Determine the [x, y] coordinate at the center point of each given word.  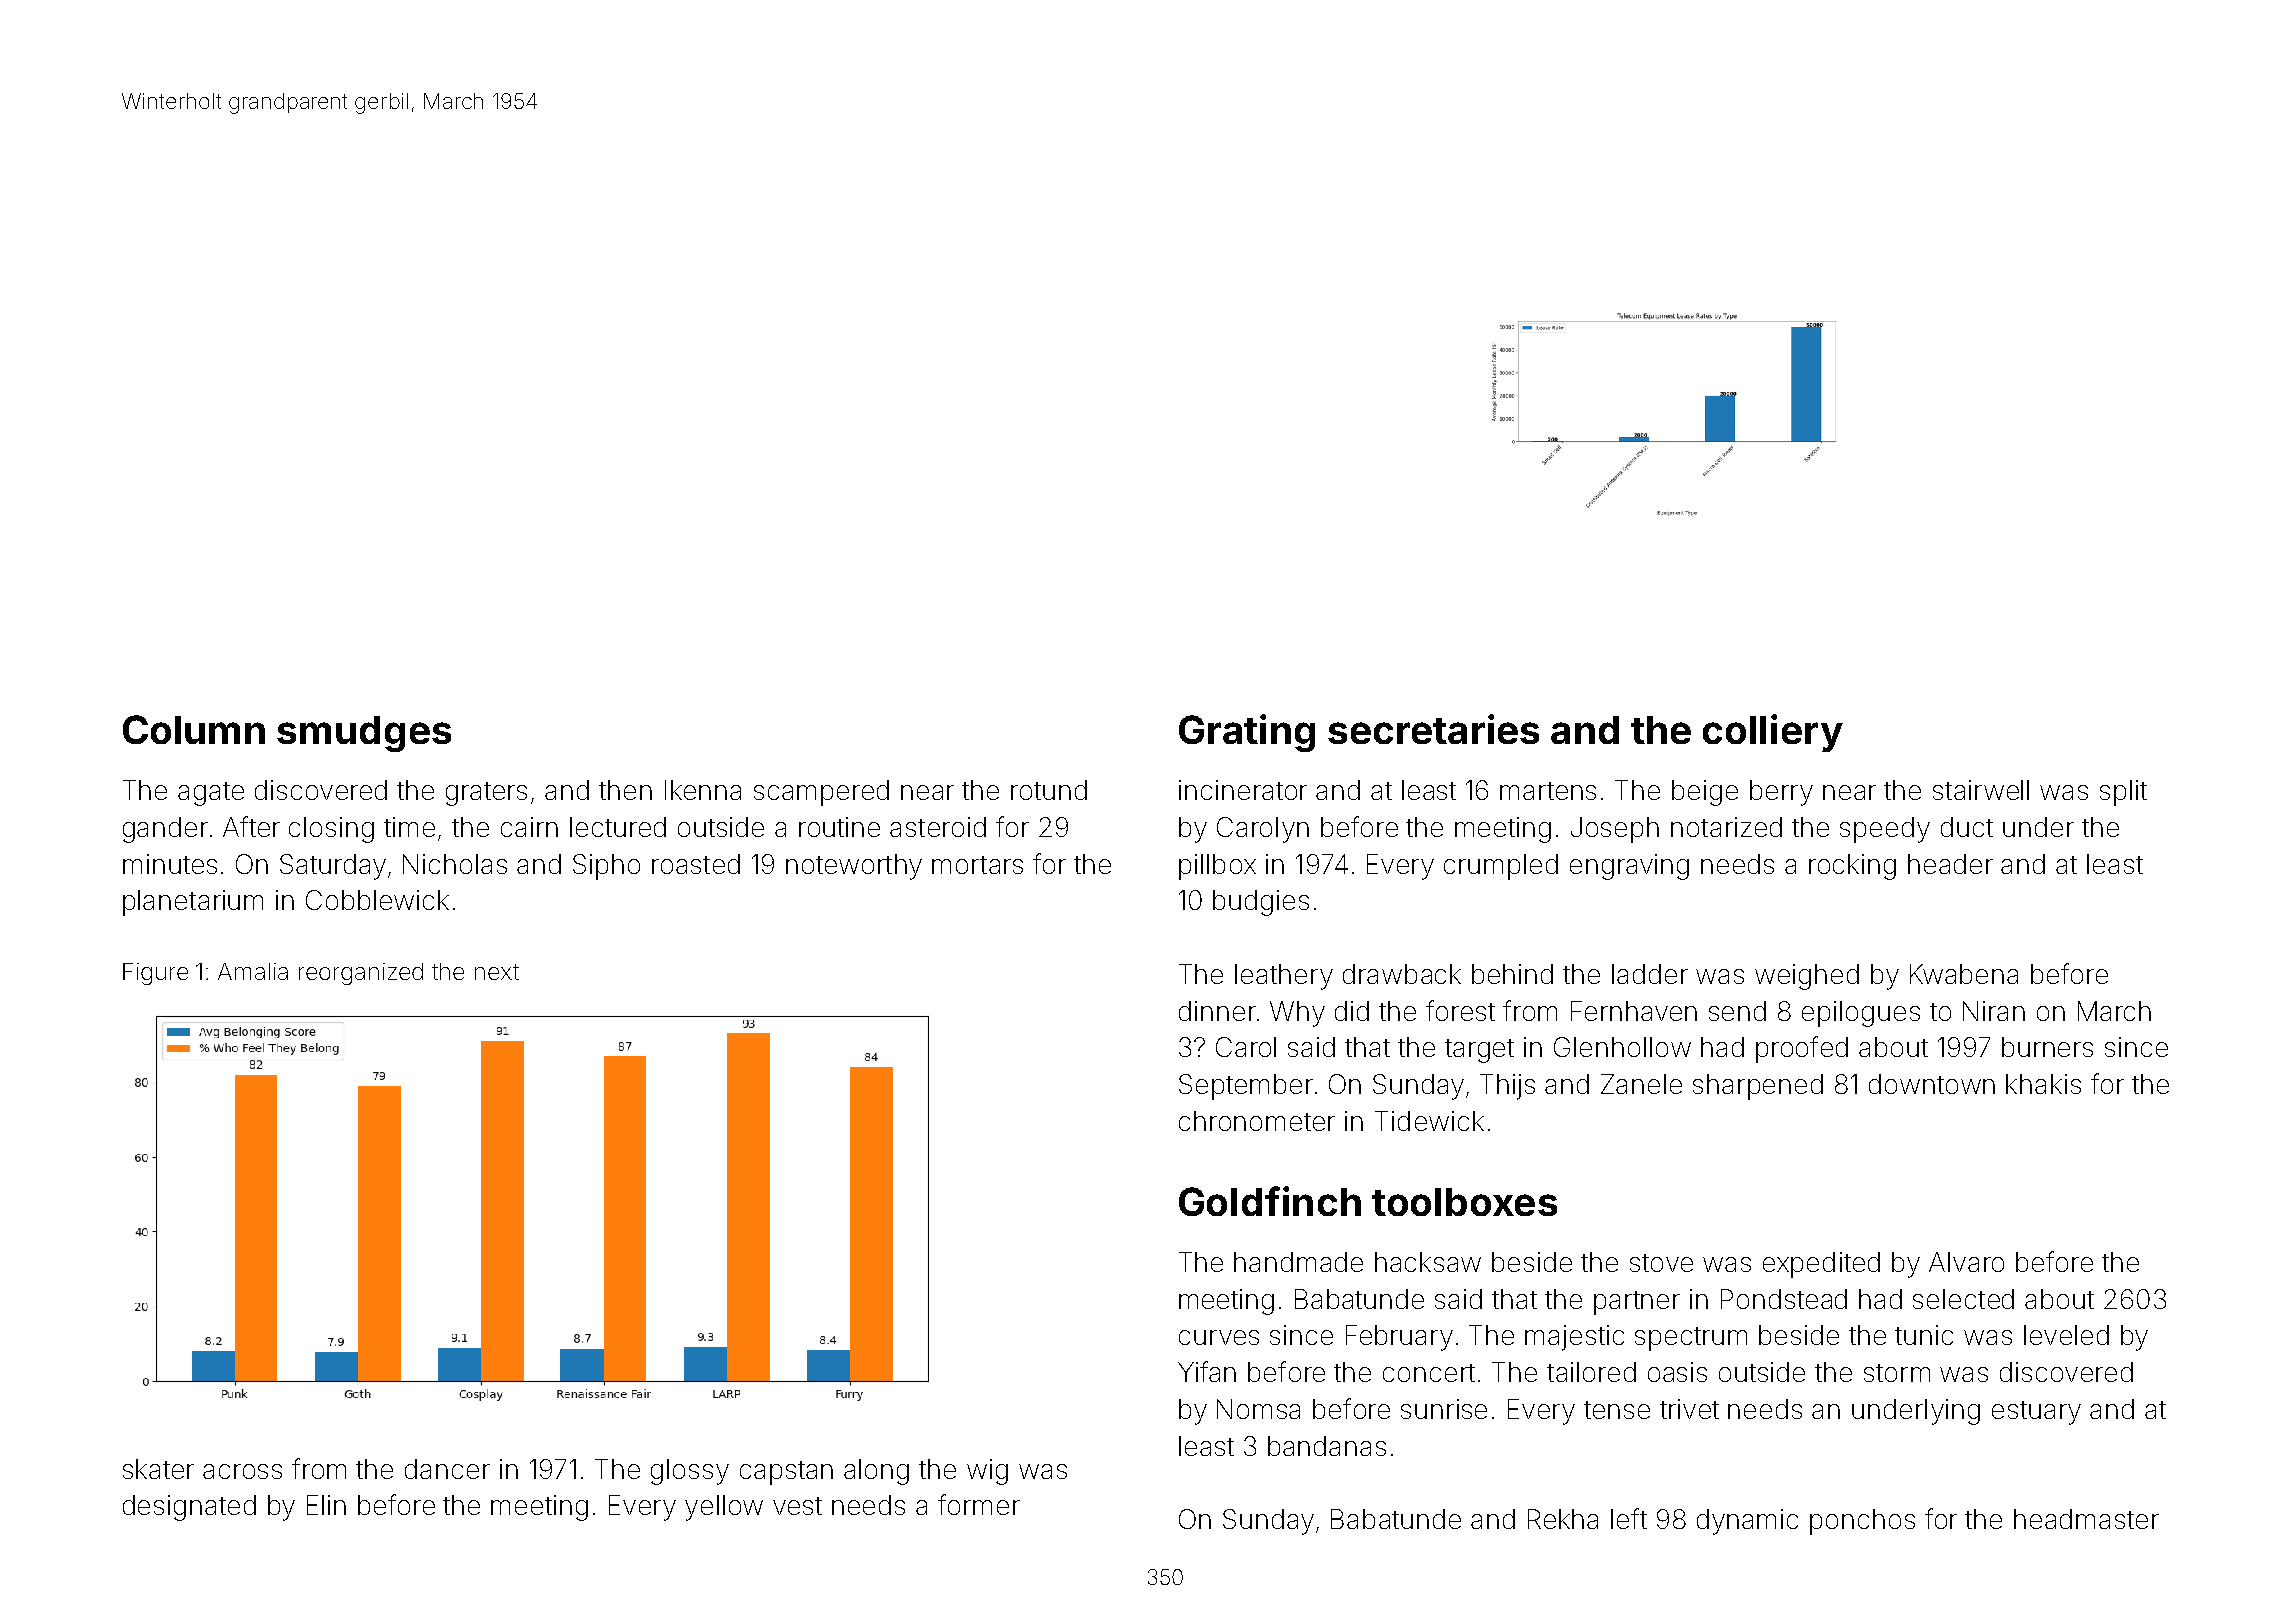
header [1950, 864]
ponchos [1862, 1522]
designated [189, 1508]
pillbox [1217, 867]
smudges [364, 734]
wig [987, 1472]
